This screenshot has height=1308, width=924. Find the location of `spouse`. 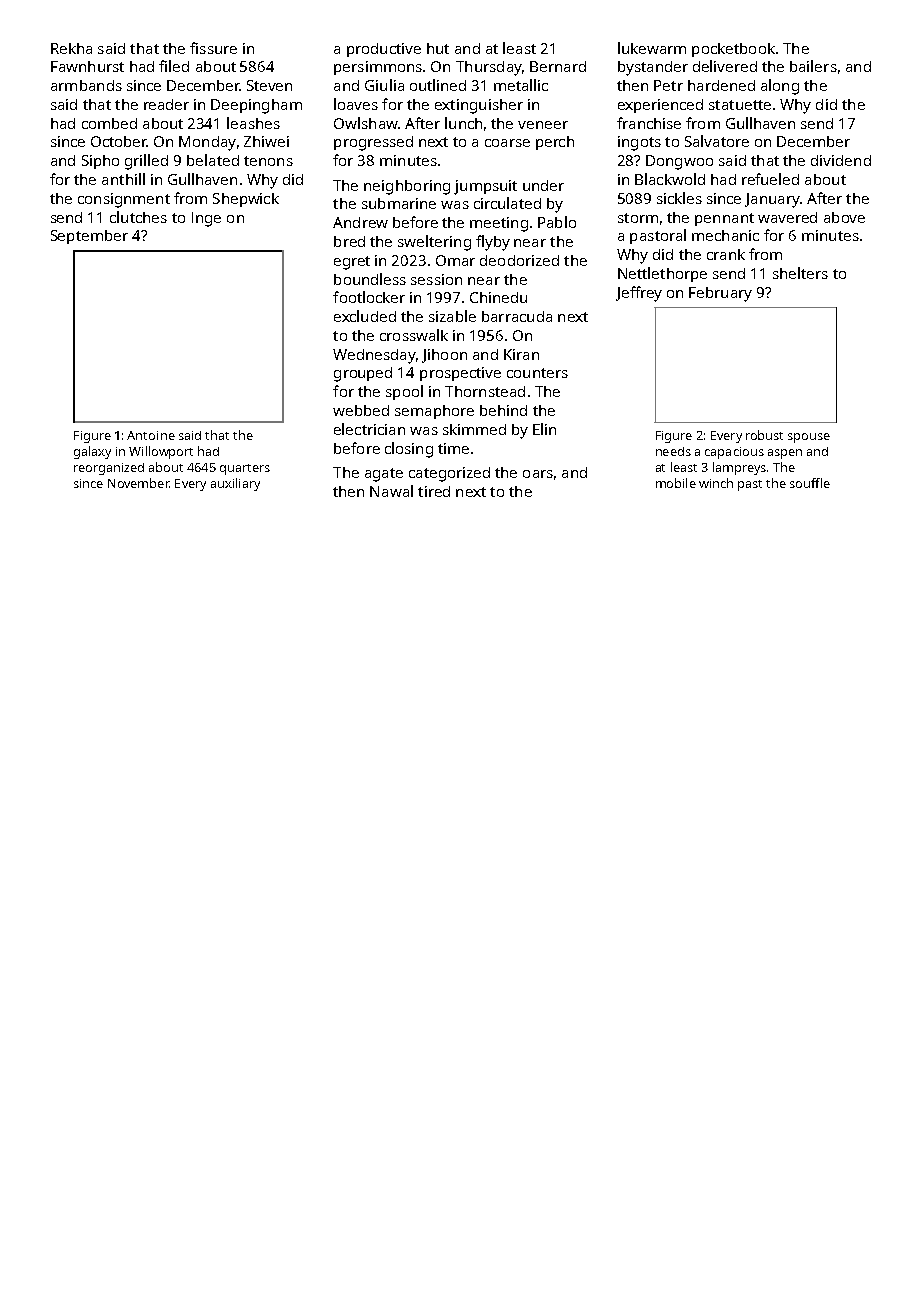

spouse is located at coordinates (809, 438).
